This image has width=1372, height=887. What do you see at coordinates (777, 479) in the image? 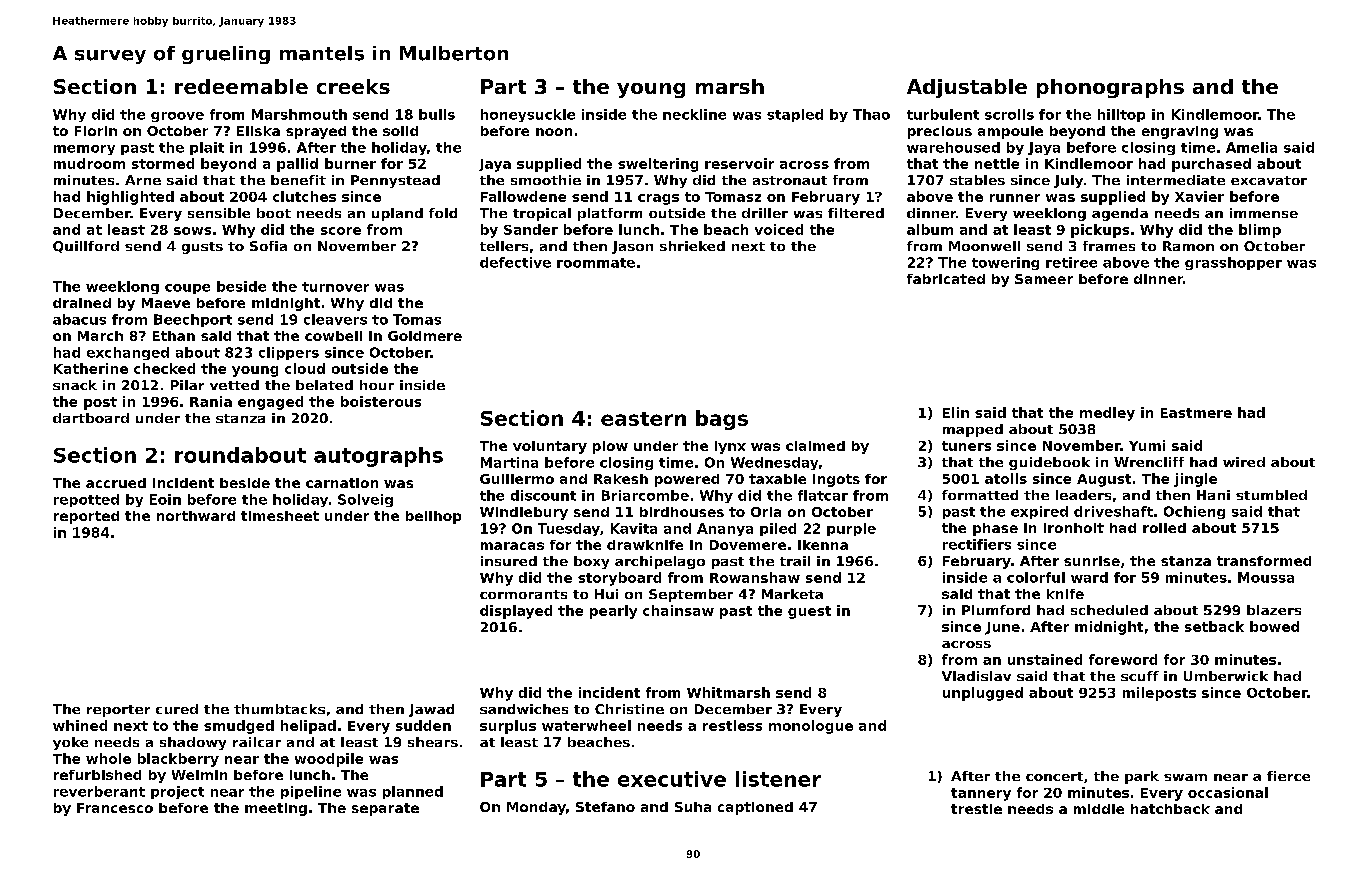
I see `taxable` at bounding box center [777, 479].
